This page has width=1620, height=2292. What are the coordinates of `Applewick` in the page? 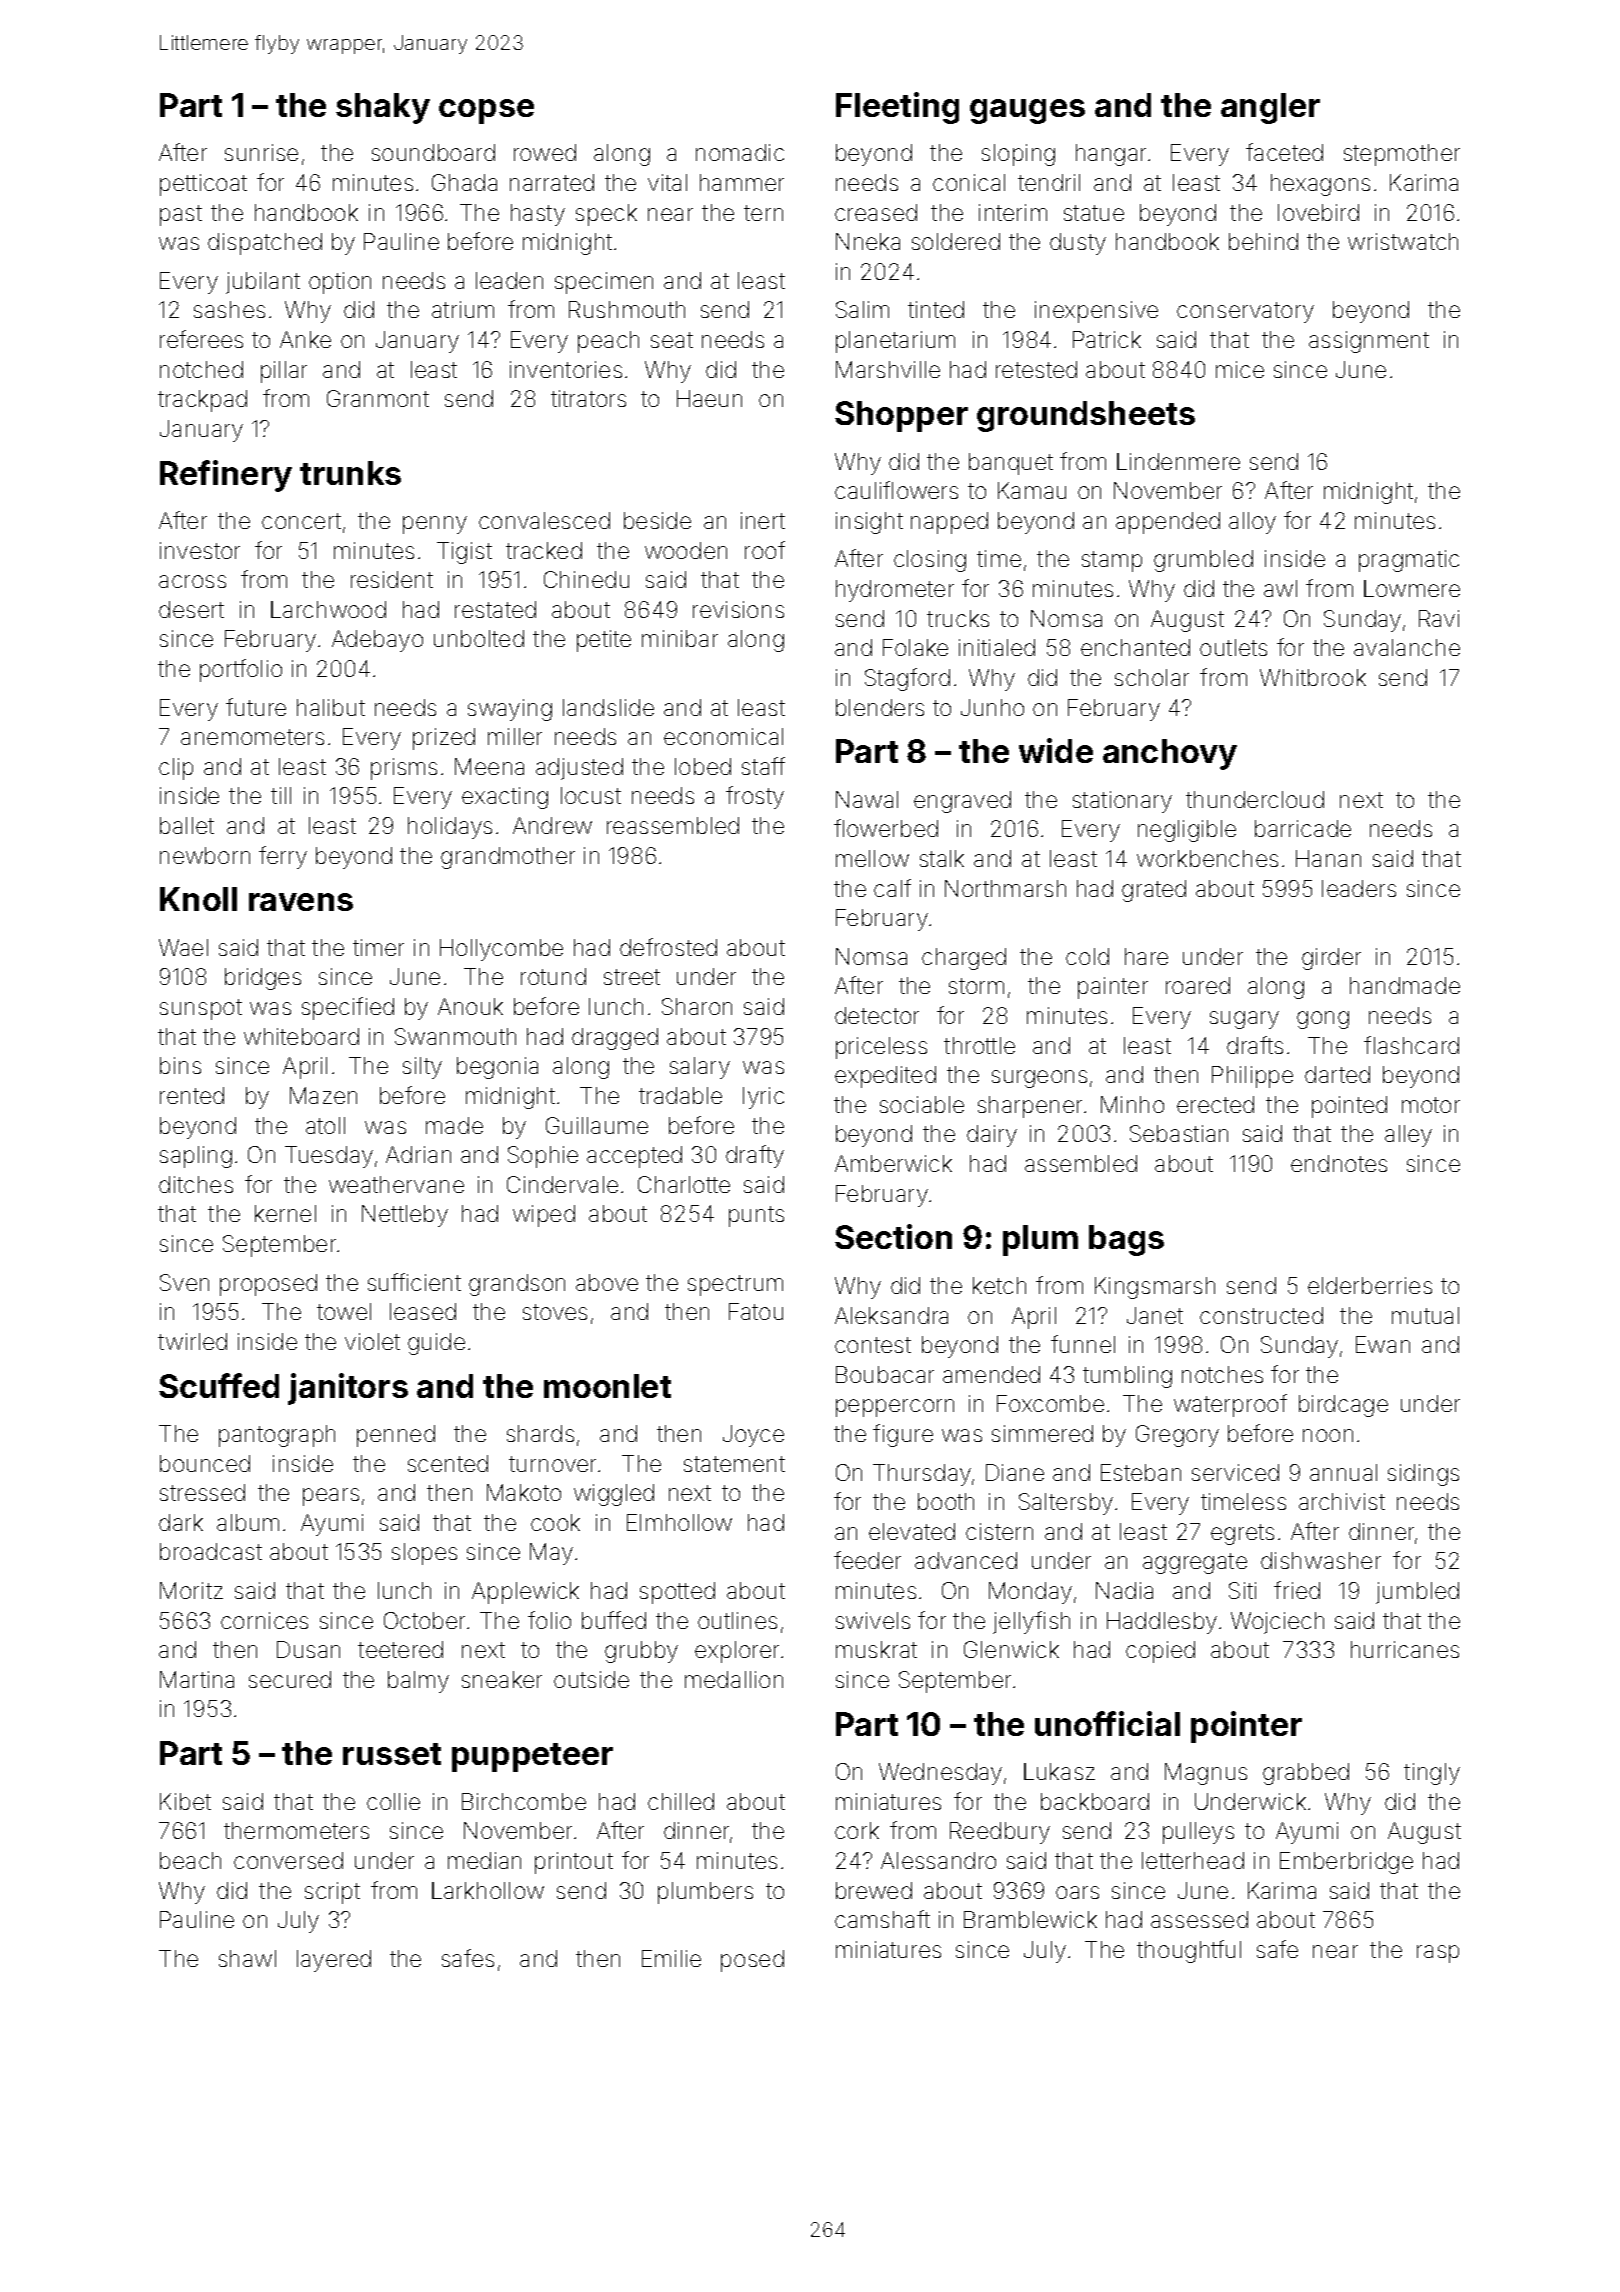 It's located at (525, 1593).
